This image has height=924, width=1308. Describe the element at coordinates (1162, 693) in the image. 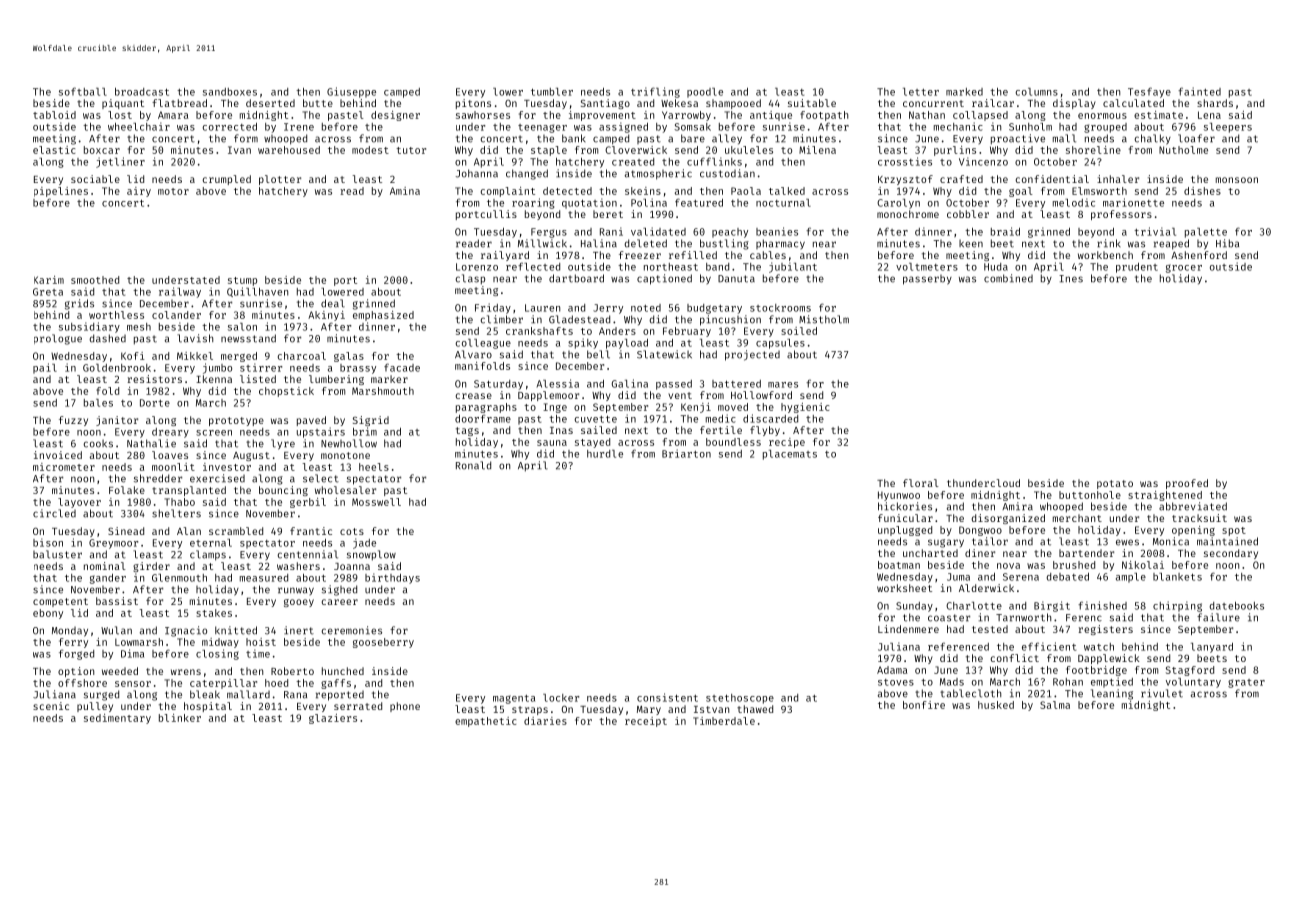

I see `rivulet` at that location.
